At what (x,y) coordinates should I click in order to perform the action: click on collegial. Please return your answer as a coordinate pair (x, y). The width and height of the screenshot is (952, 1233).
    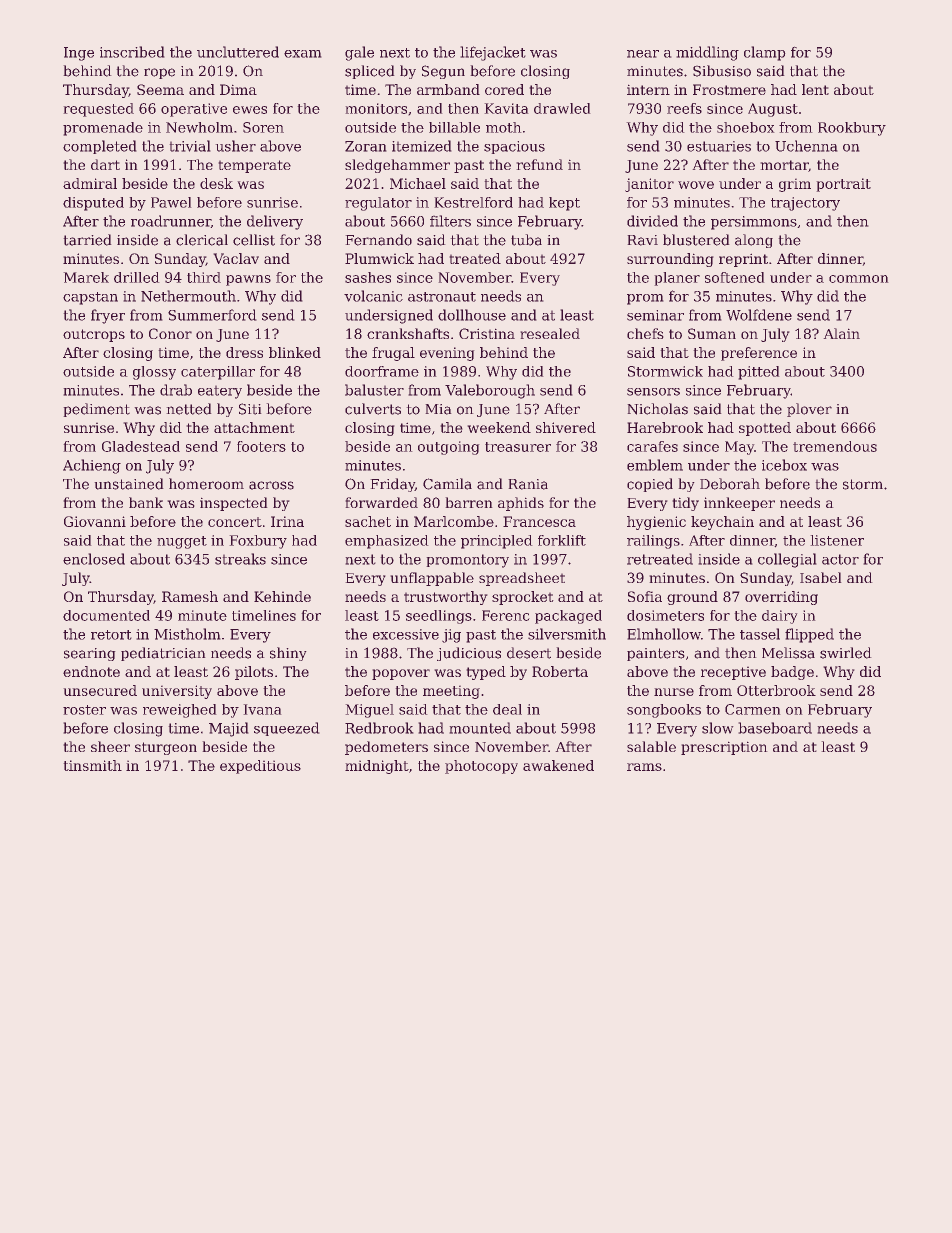
    Looking at the image, I should click on (787, 560).
